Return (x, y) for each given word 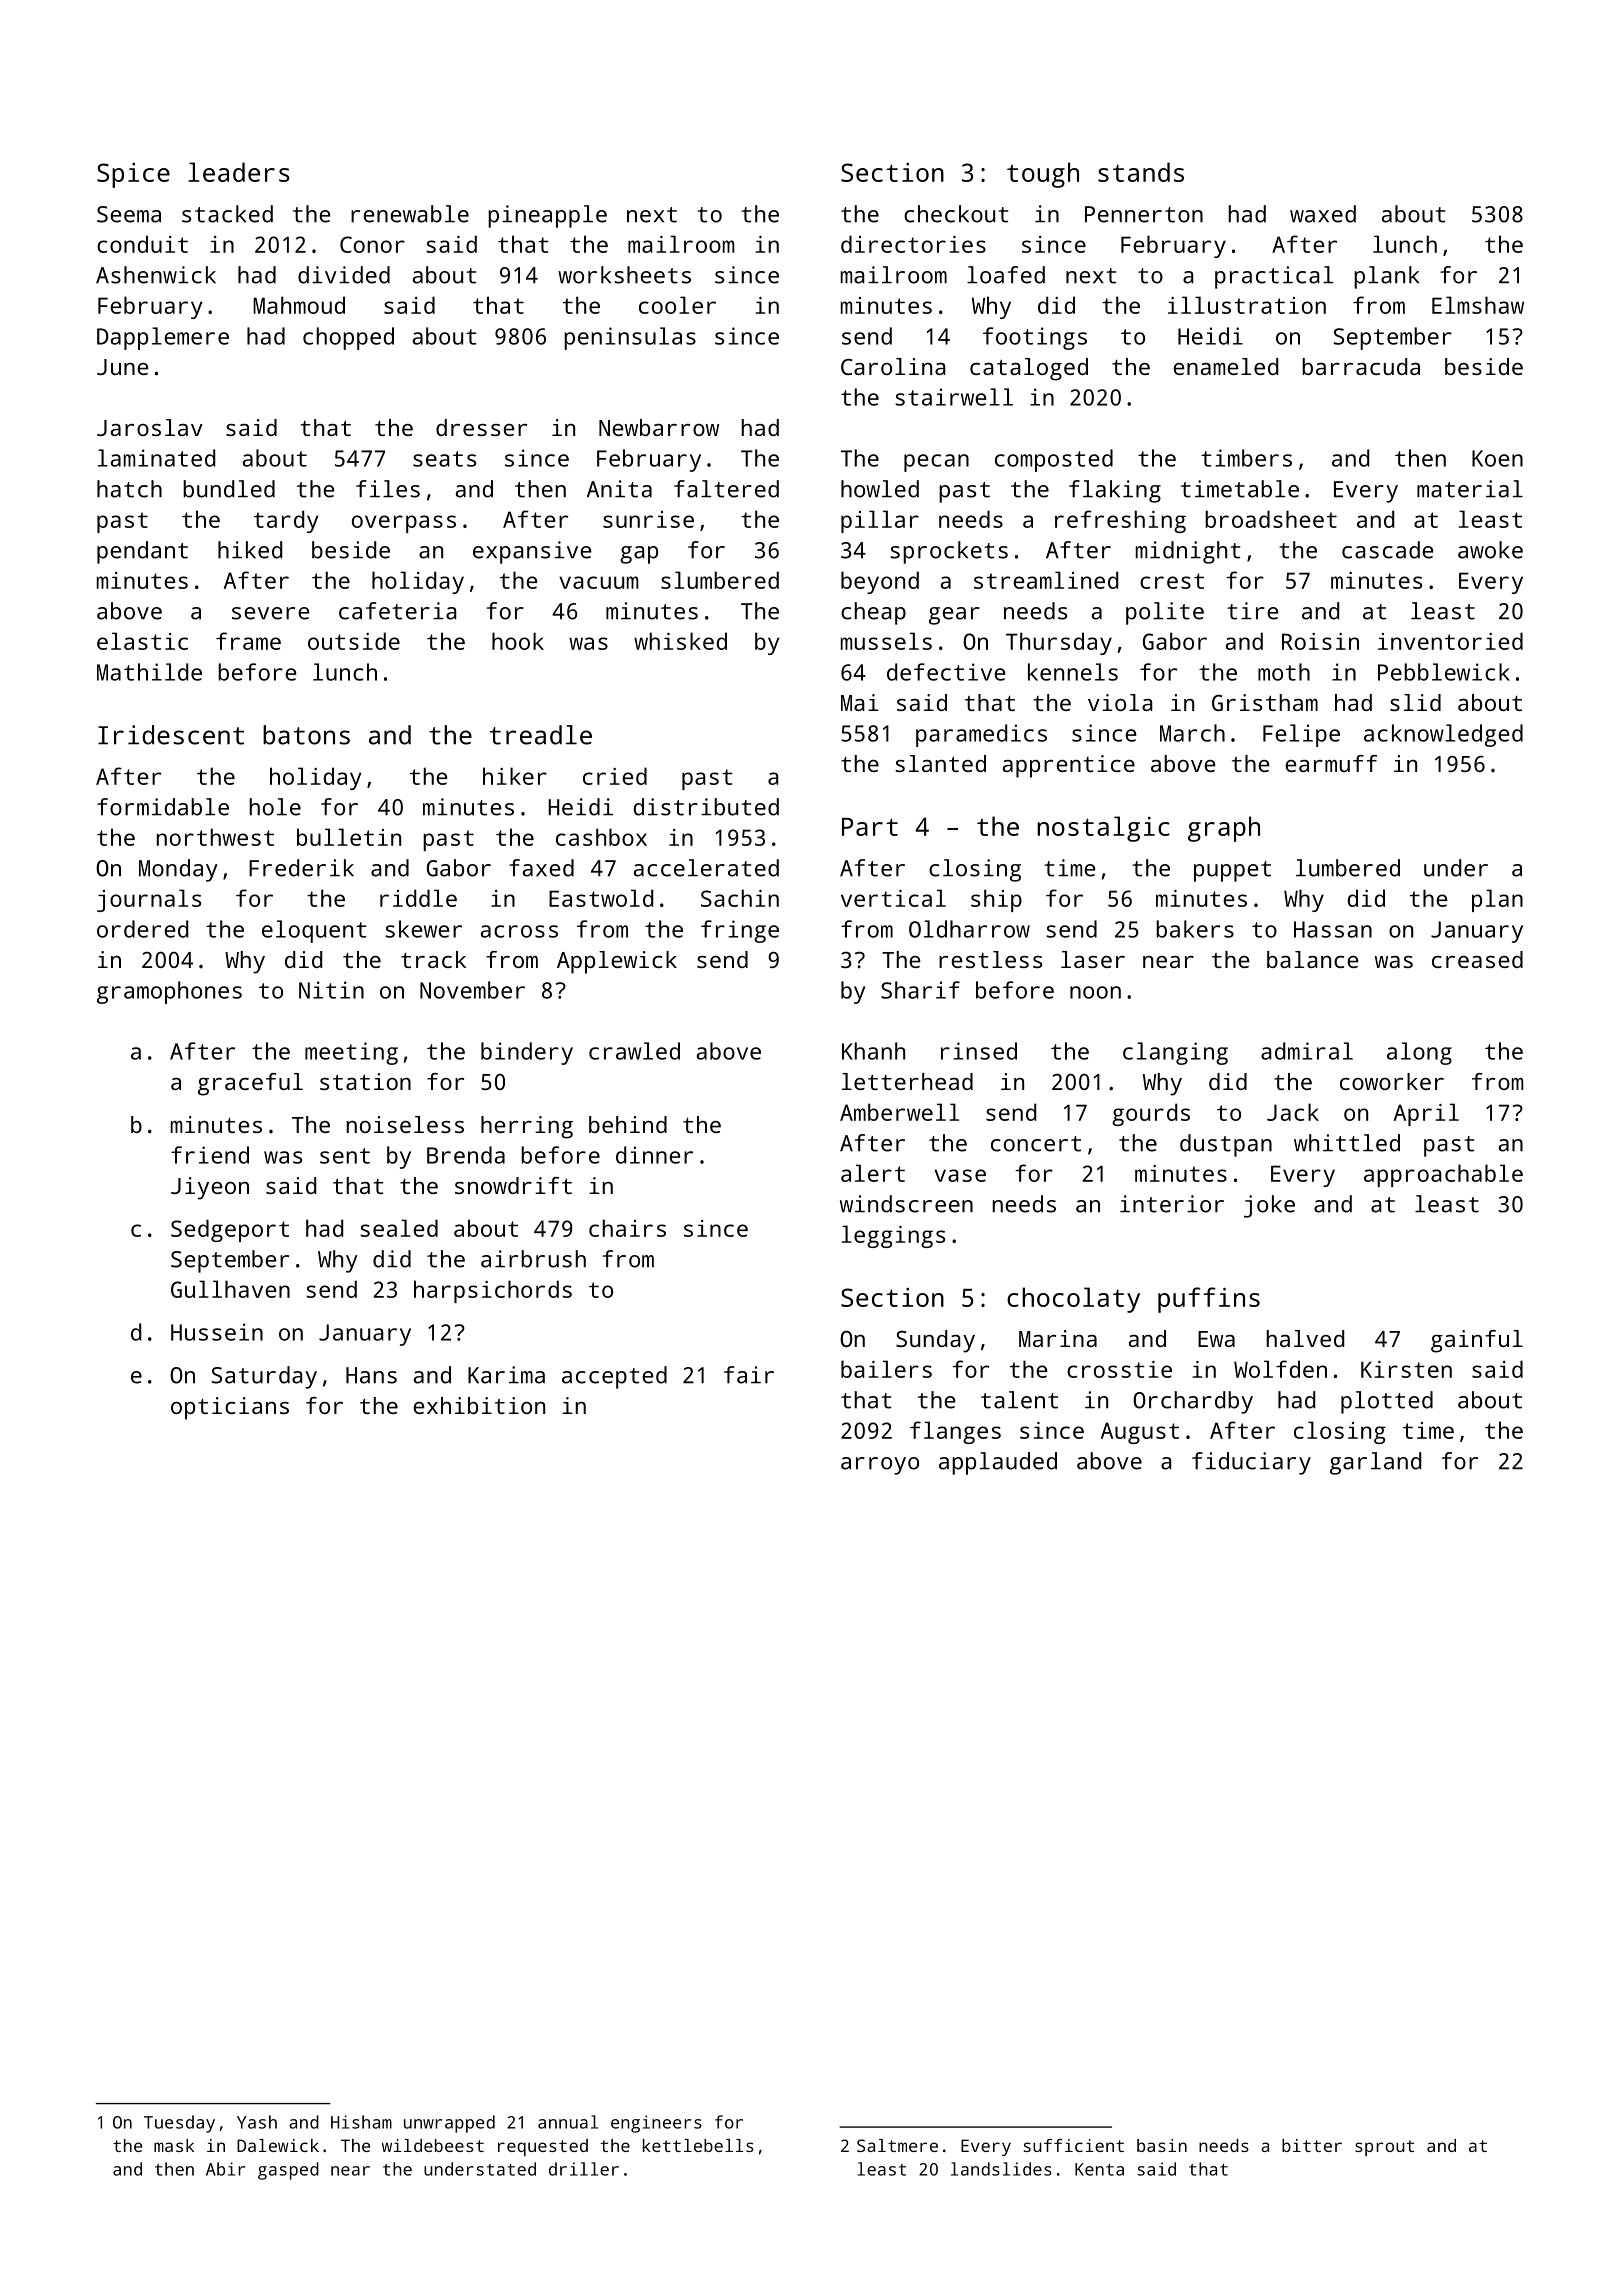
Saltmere (897, 2145)
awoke (1490, 550)
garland (1375, 1463)
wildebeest (433, 2145)
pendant (142, 552)
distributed (706, 807)
